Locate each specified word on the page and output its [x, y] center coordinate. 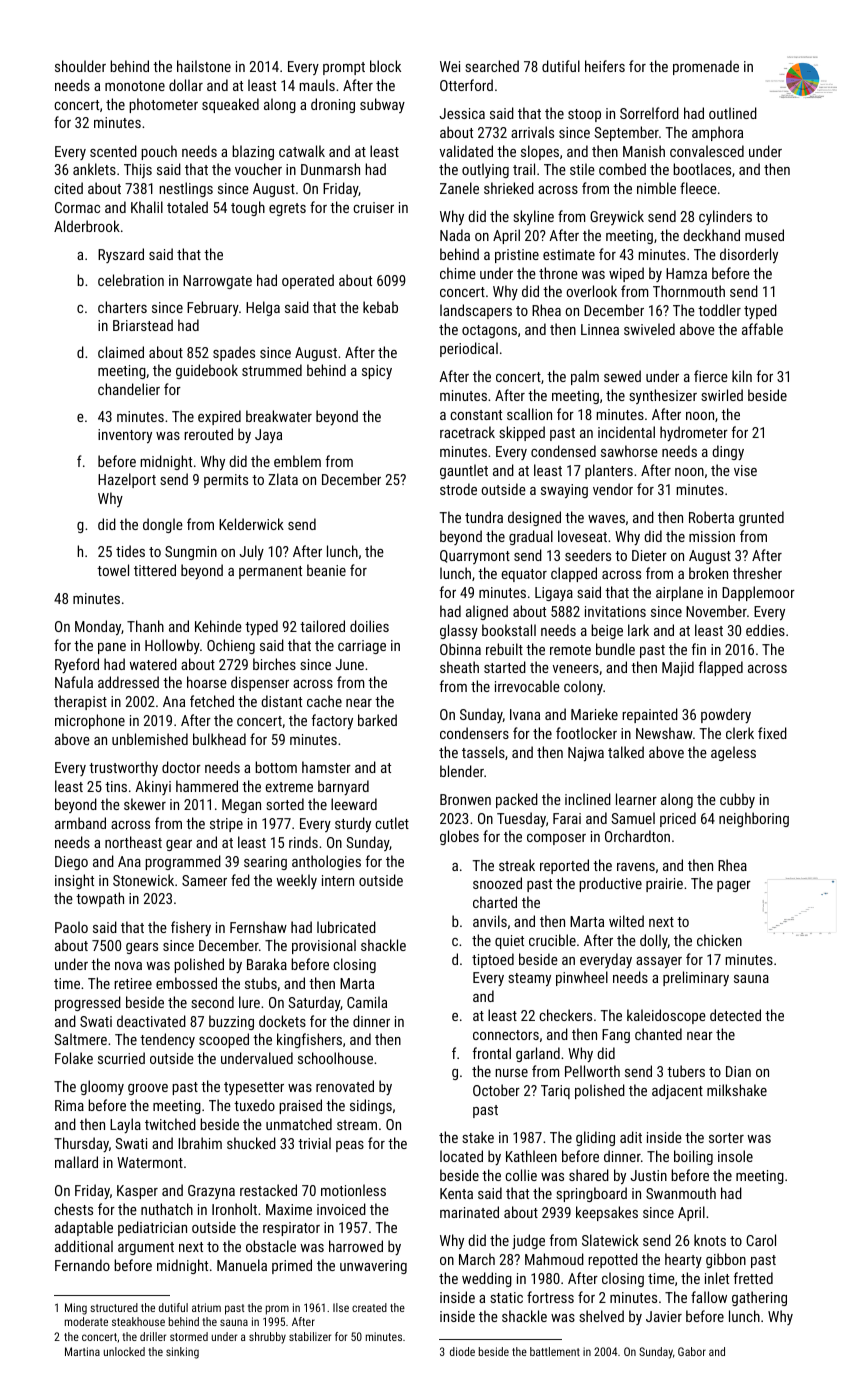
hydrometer [694, 433]
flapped [721, 668]
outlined [733, 113]
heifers [605, 66]
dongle [163, 525]
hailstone [204, 66]
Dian [738, 1071]
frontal [492, 1053]
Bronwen [465, 799]
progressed [88, 1003]
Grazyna [211, 1192]
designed [534, 518]
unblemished [150, 739]
